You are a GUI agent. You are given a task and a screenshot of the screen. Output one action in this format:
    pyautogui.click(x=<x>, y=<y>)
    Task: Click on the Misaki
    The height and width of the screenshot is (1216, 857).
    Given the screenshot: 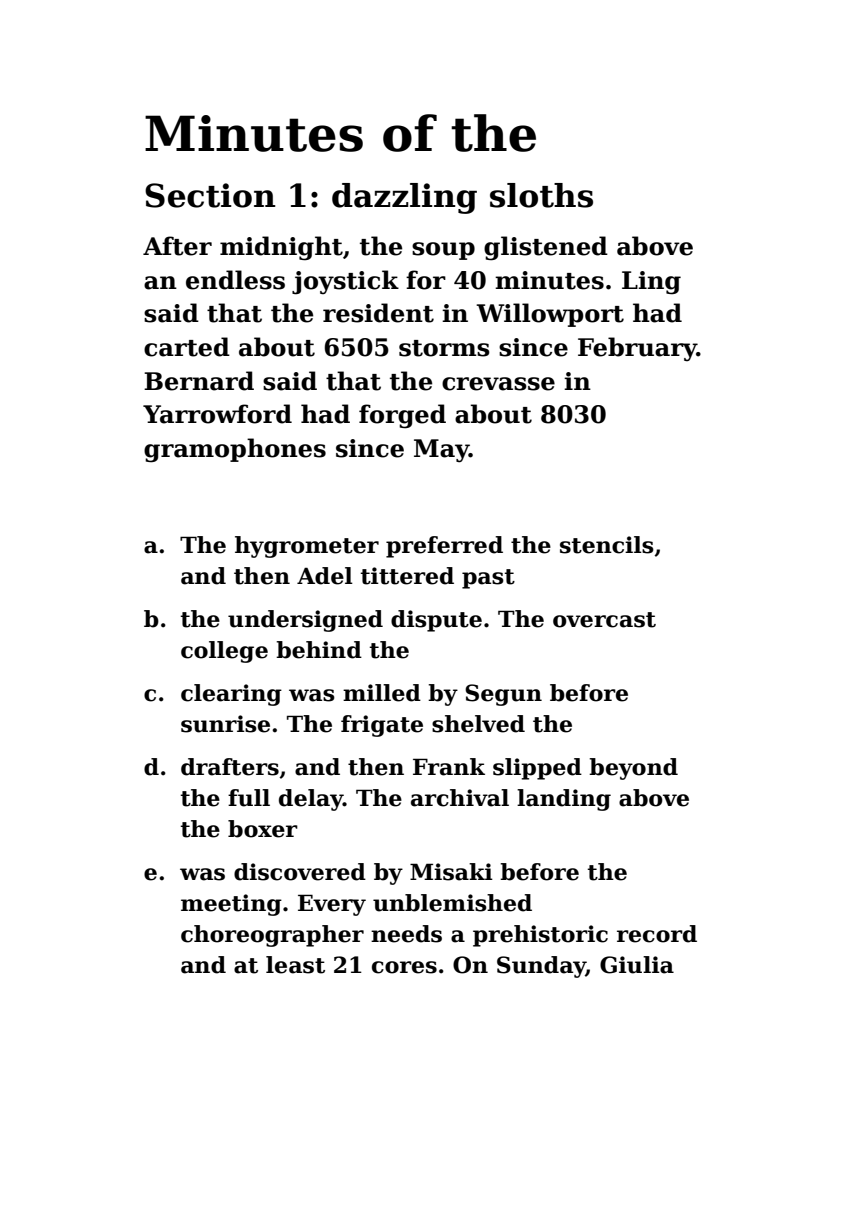 What is the action you would take?
    pyautogui.click(x=451, y=872)
